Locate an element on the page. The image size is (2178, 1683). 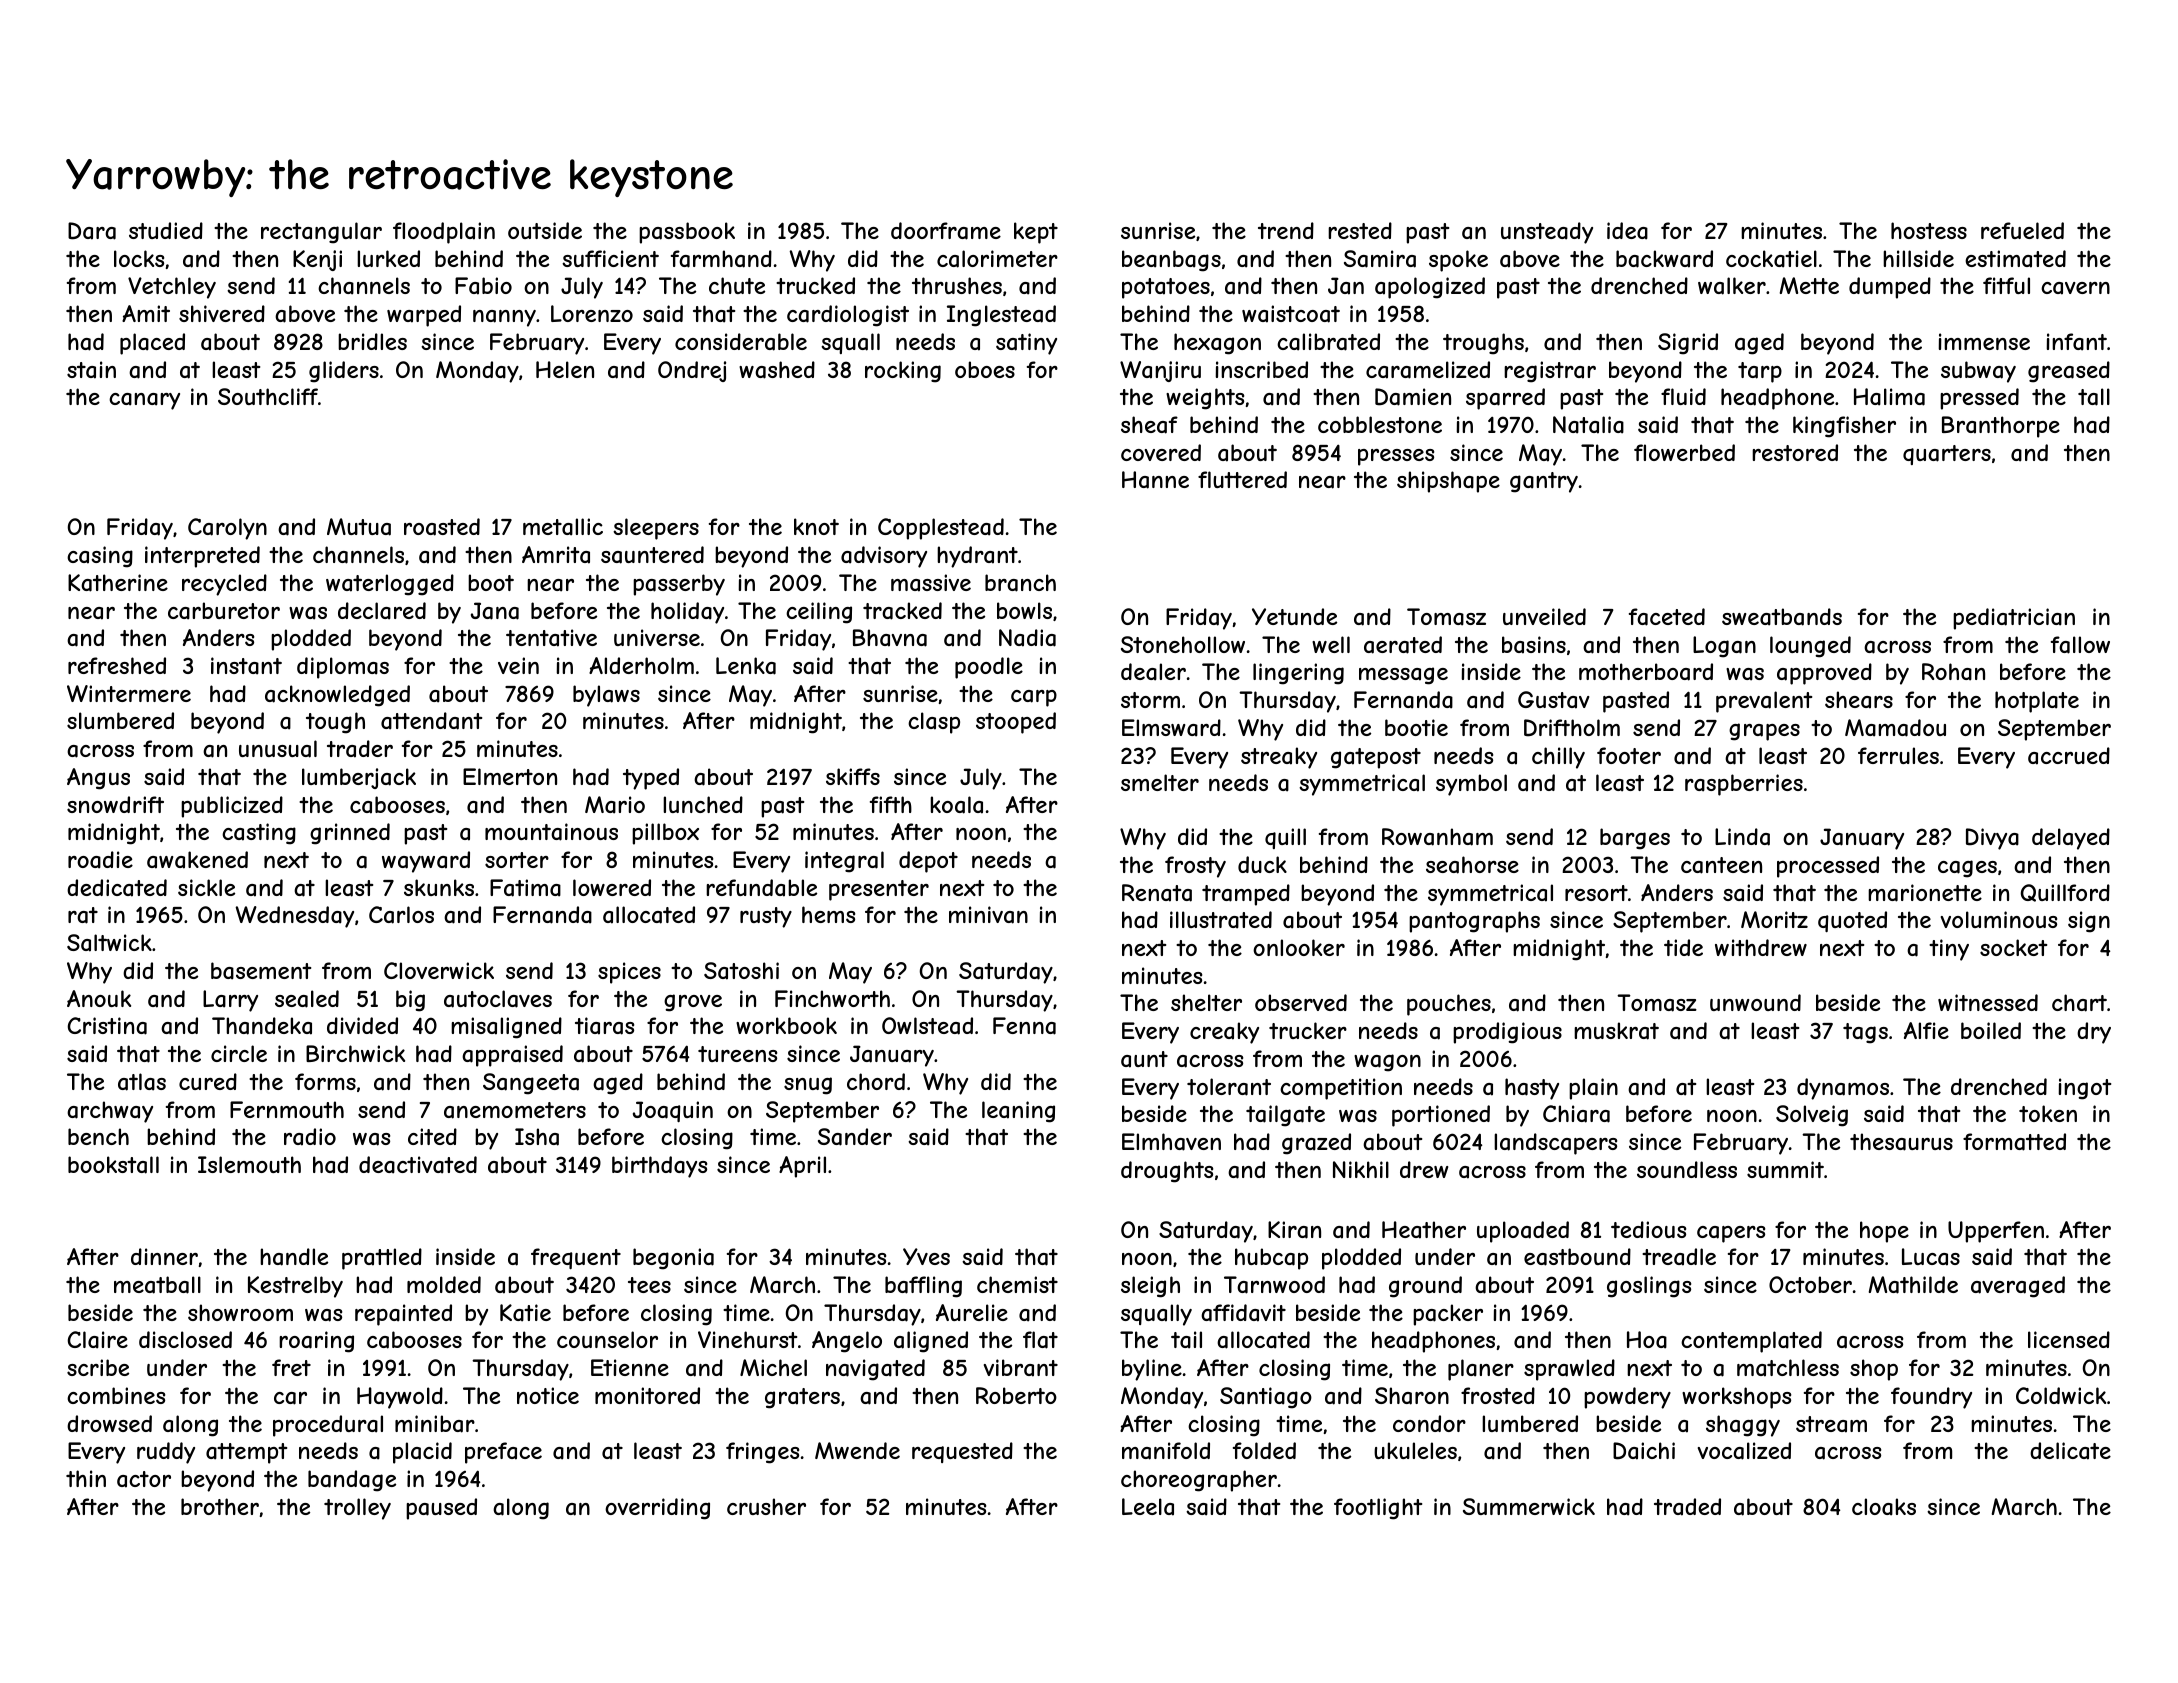
calorimeter is located at coordinates (997, 259).
